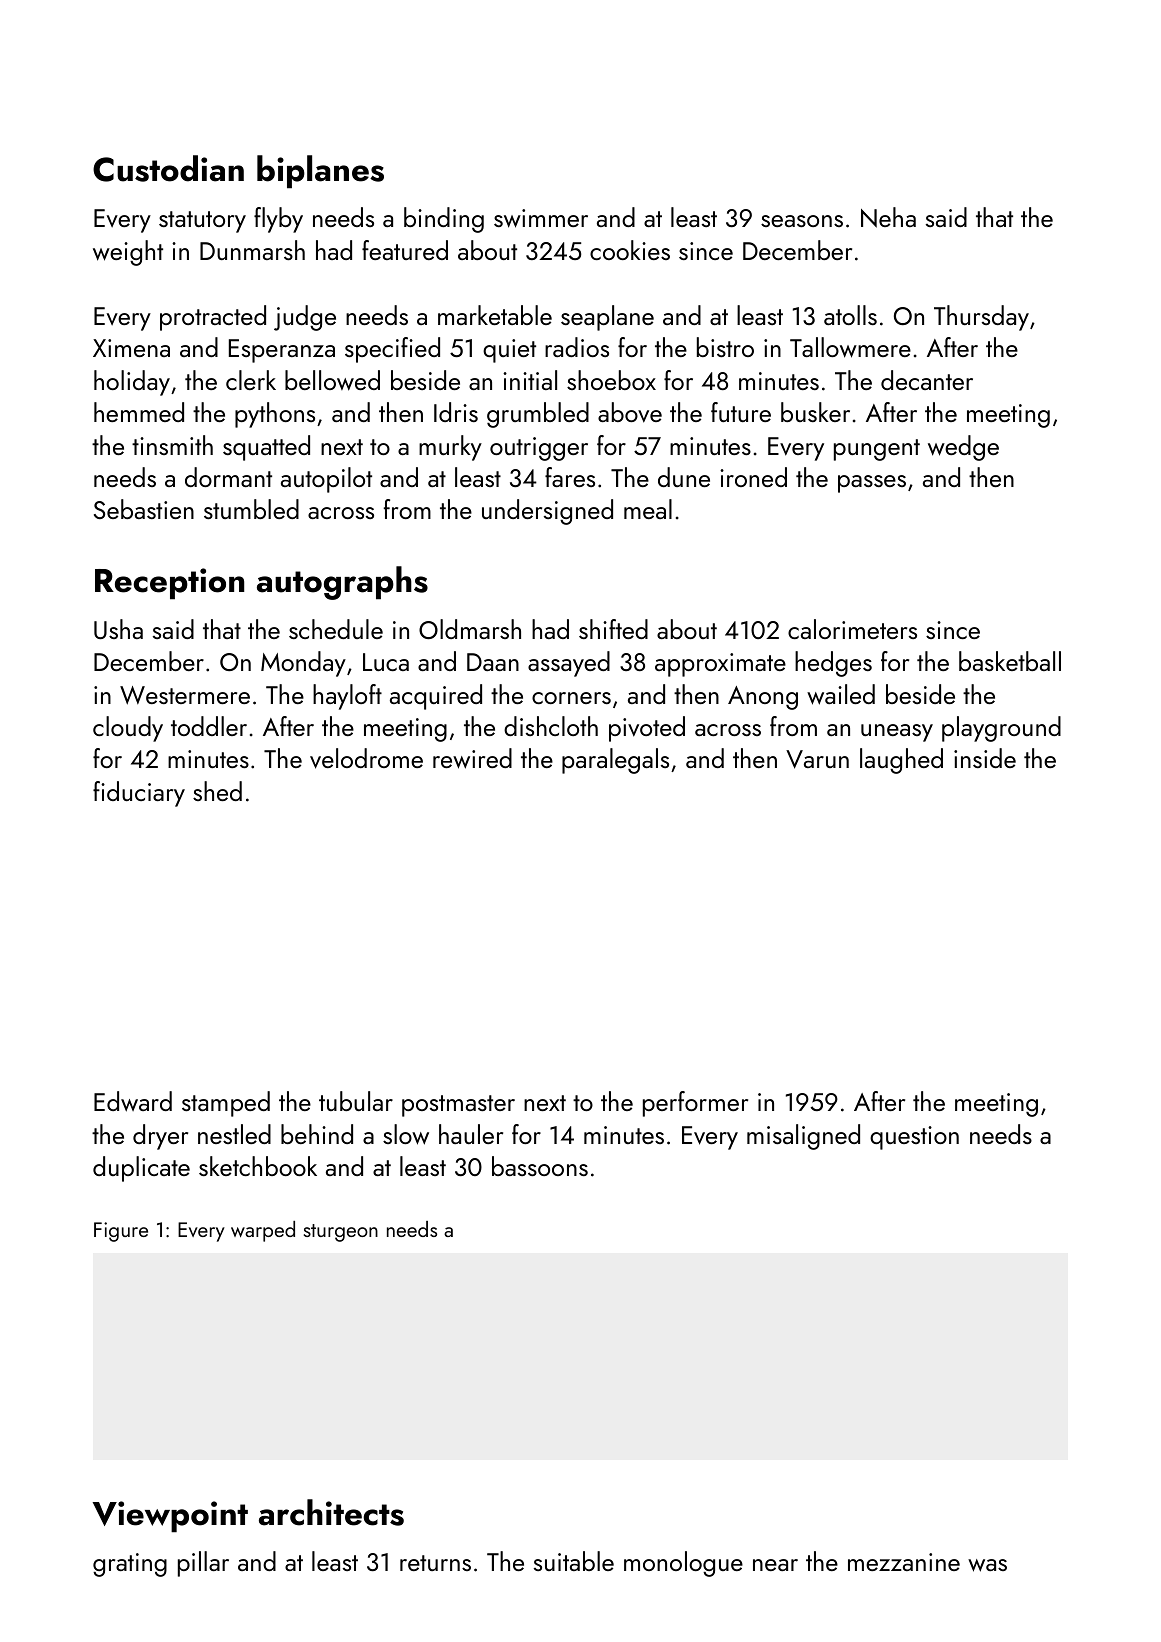 The height and width of the screenshot is (1642, 1161). Describe the element at coordinates (803, 1137) in the screenshot. I see `misaligned` at that location.
